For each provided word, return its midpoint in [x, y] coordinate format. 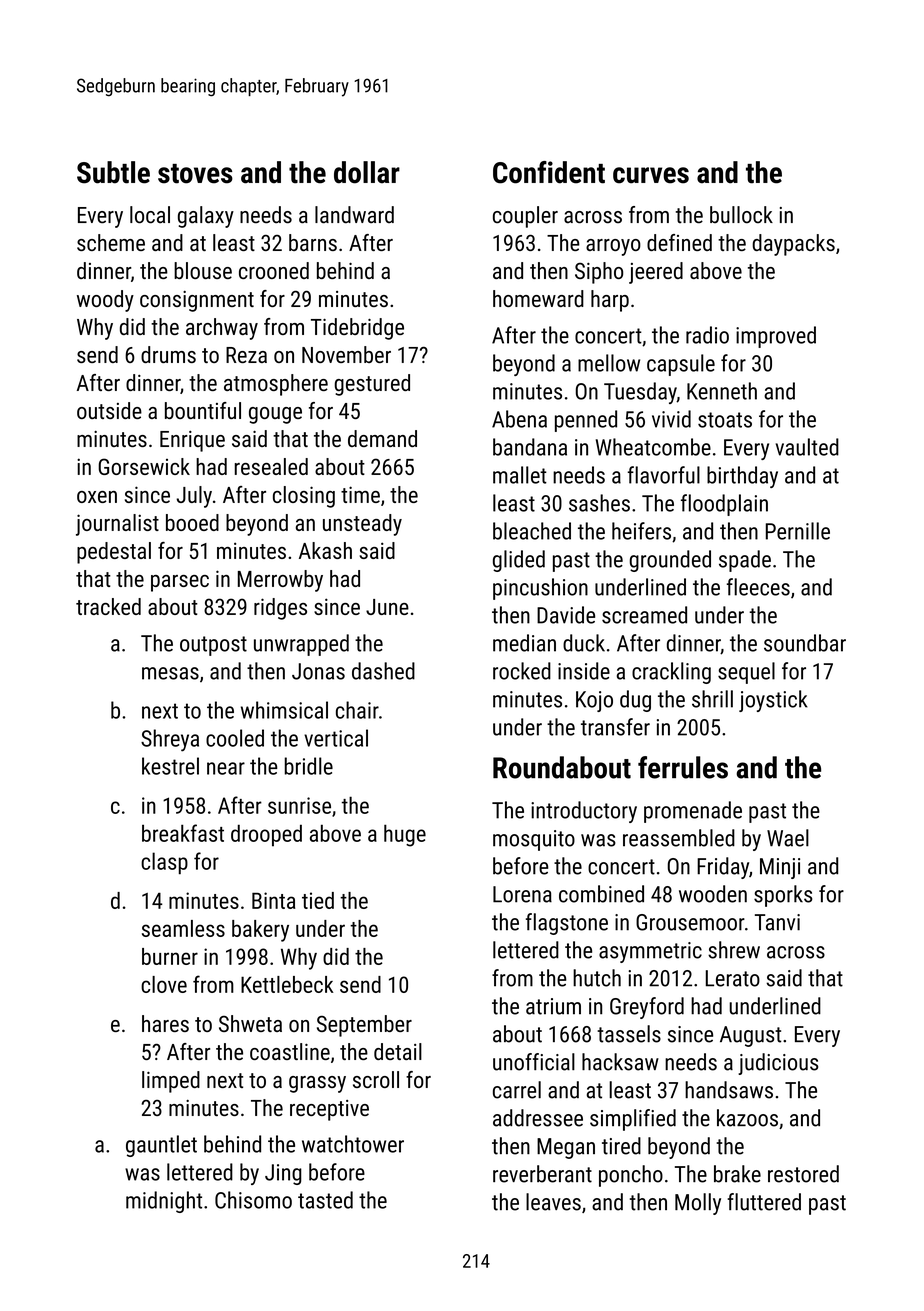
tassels [629, 1034]
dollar [367, 172]
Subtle [113, 172]
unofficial [534, 1062]
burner [170, 956]
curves [651, 175]
